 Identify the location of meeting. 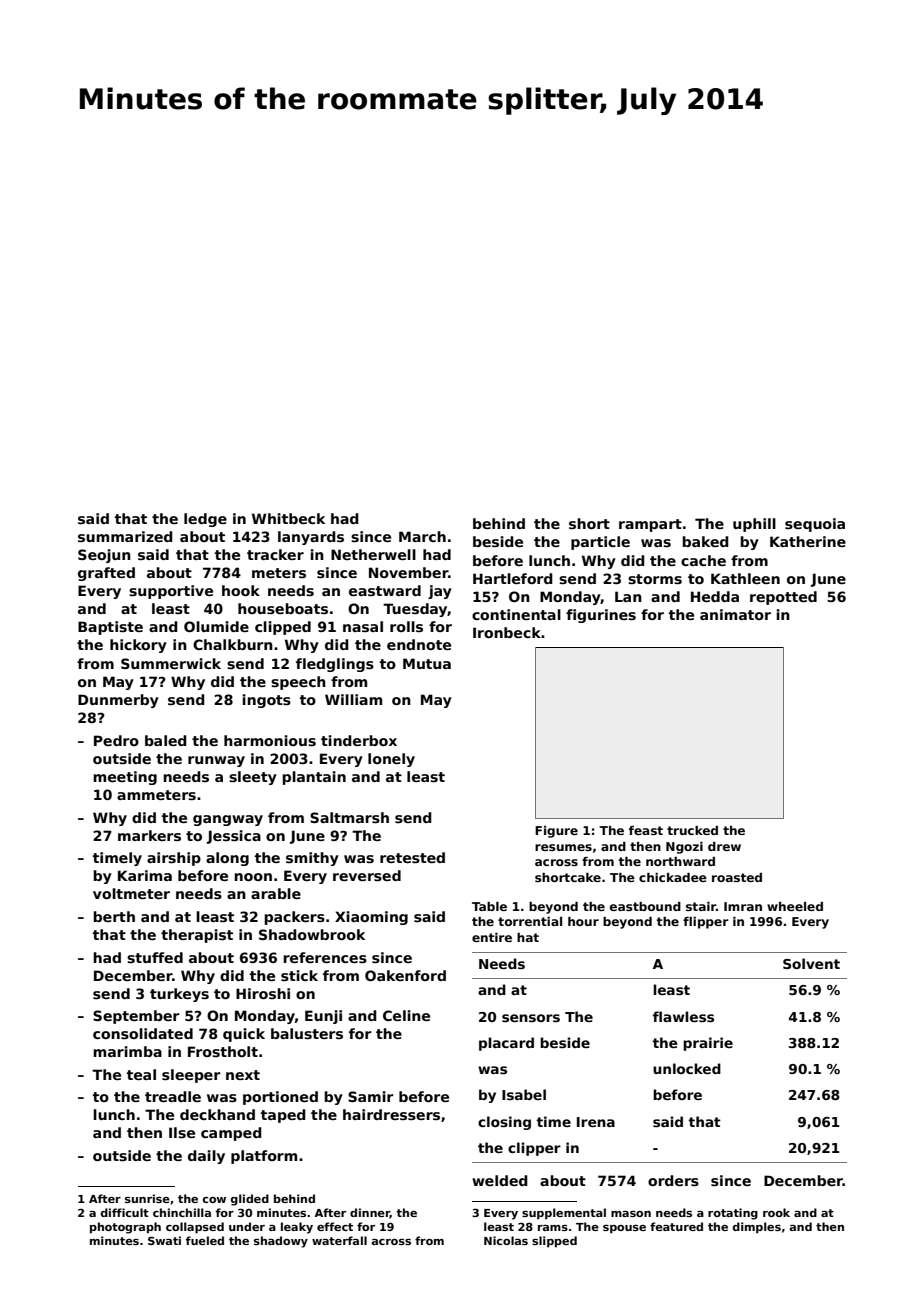
(125, 778).
